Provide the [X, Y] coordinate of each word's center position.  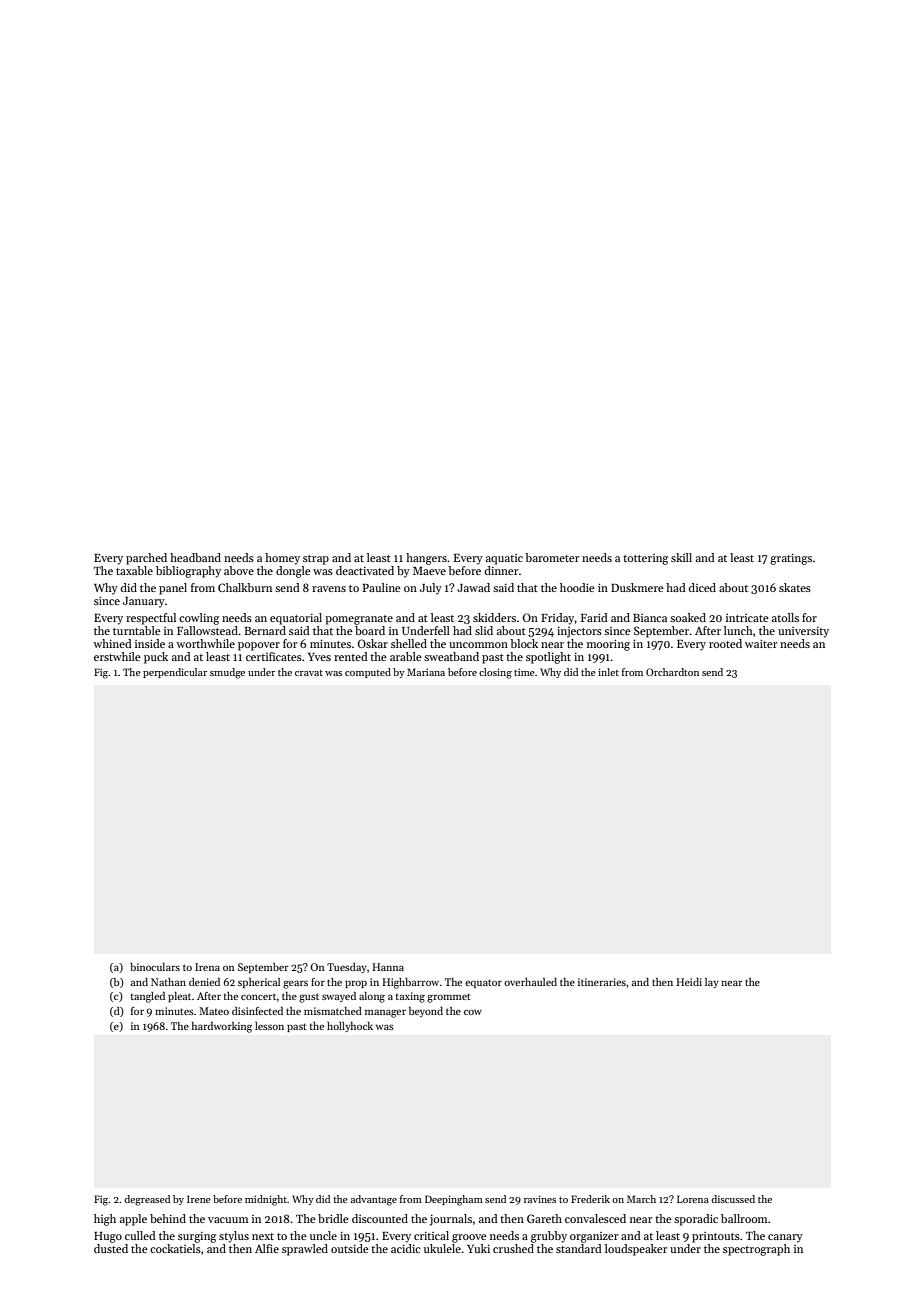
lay [712, 983]
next [263, 1236]
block [524, 643]
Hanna [388, 967]
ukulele [442, 1248]
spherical [259, 983]
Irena [207, 967]
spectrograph [756, 1250]
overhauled [530, 982]
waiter [761, 643]
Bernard [265, 630]
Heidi [689, 982]
